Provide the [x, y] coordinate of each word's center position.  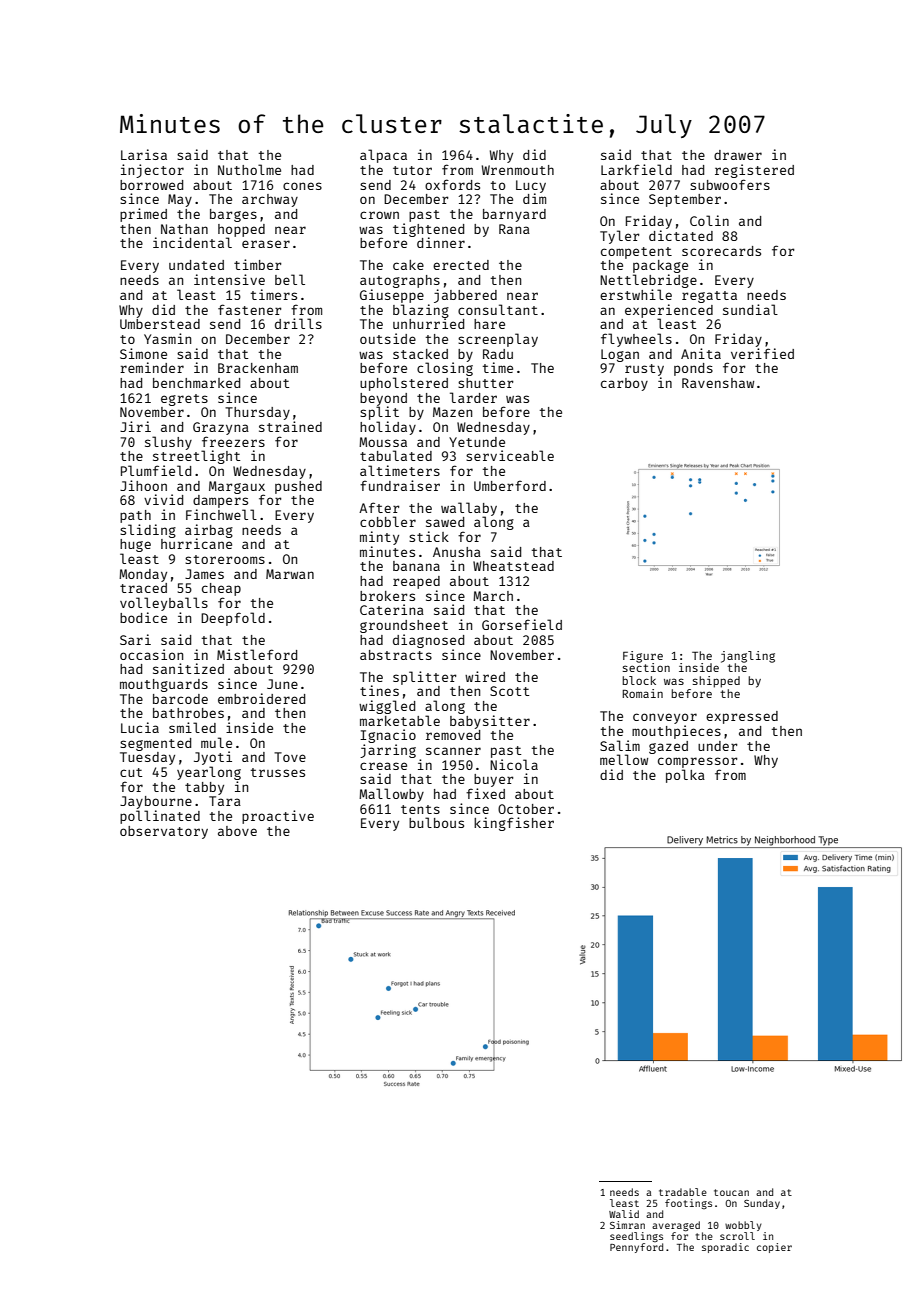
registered [754, 171]
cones [302, 186]
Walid [624, 1214]
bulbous [436, 822]
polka [685, 776]
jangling [748, 657]
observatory [164, 832]
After [379, 507]
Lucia [140, 727]
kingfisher [514, 824]
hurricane [196, 543]
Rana [514, 229]
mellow [624, 759]
